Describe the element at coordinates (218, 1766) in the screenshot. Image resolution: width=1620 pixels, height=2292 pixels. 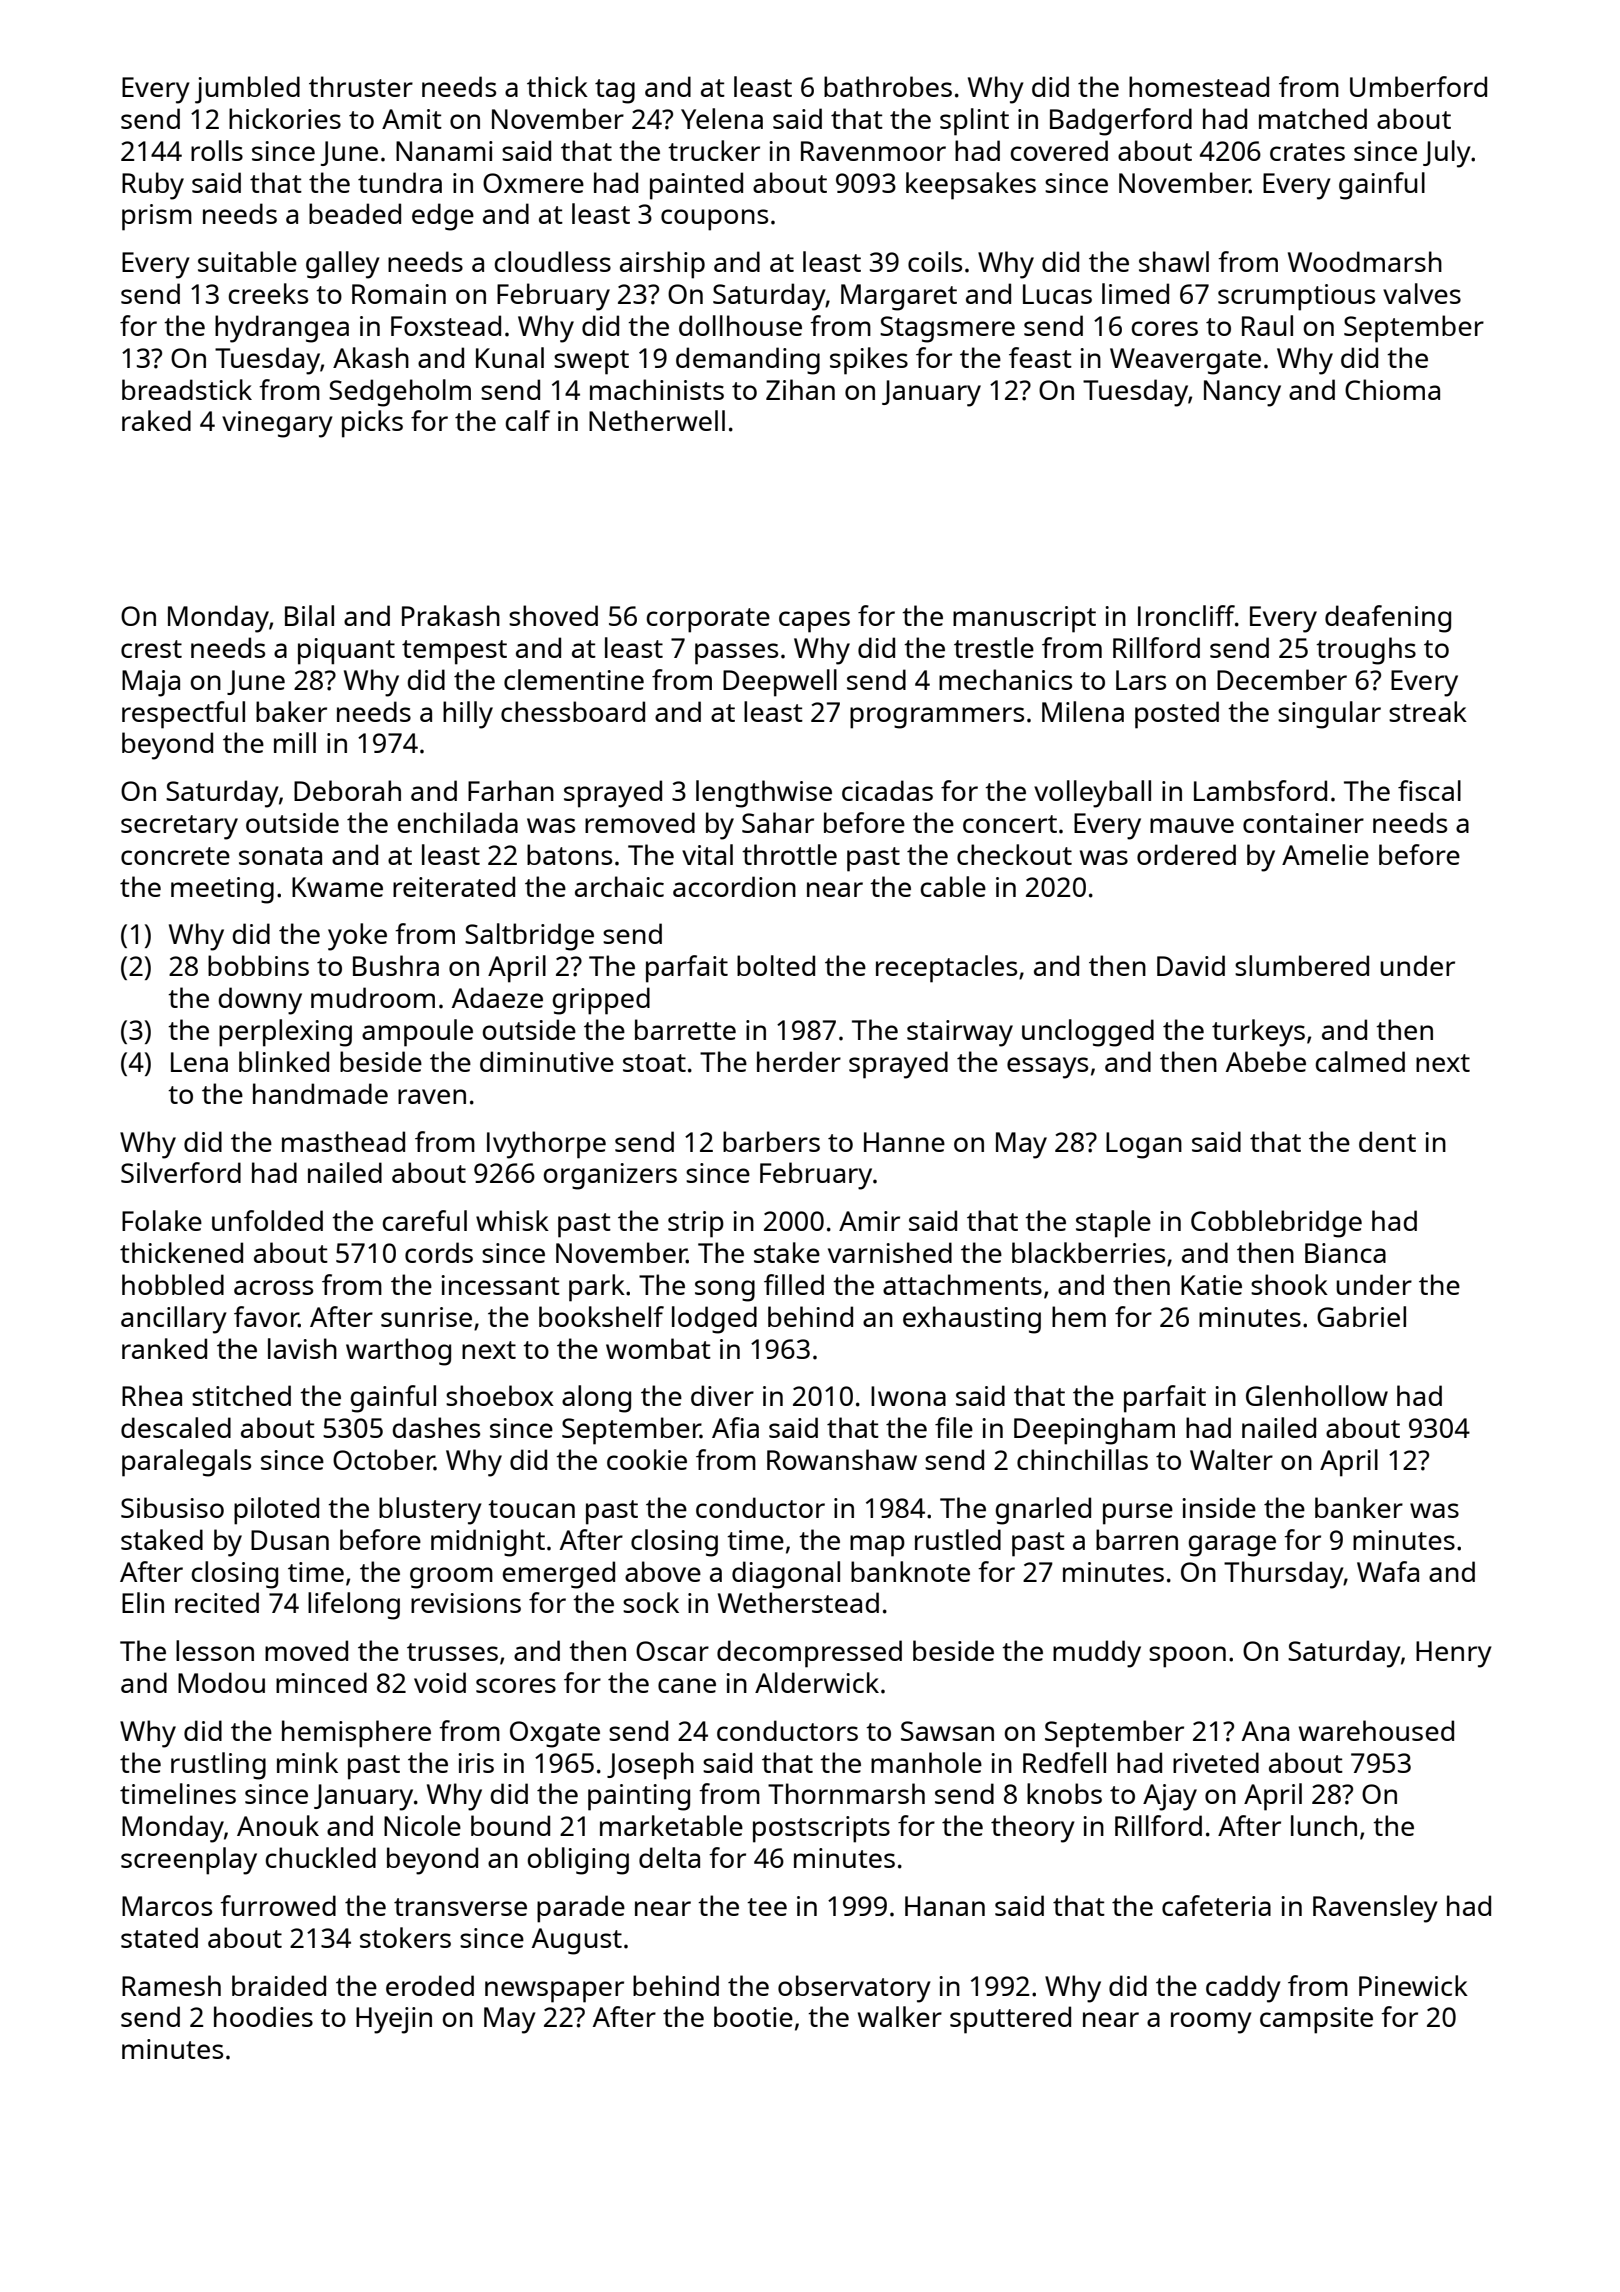
I see `rustling` at that location.
